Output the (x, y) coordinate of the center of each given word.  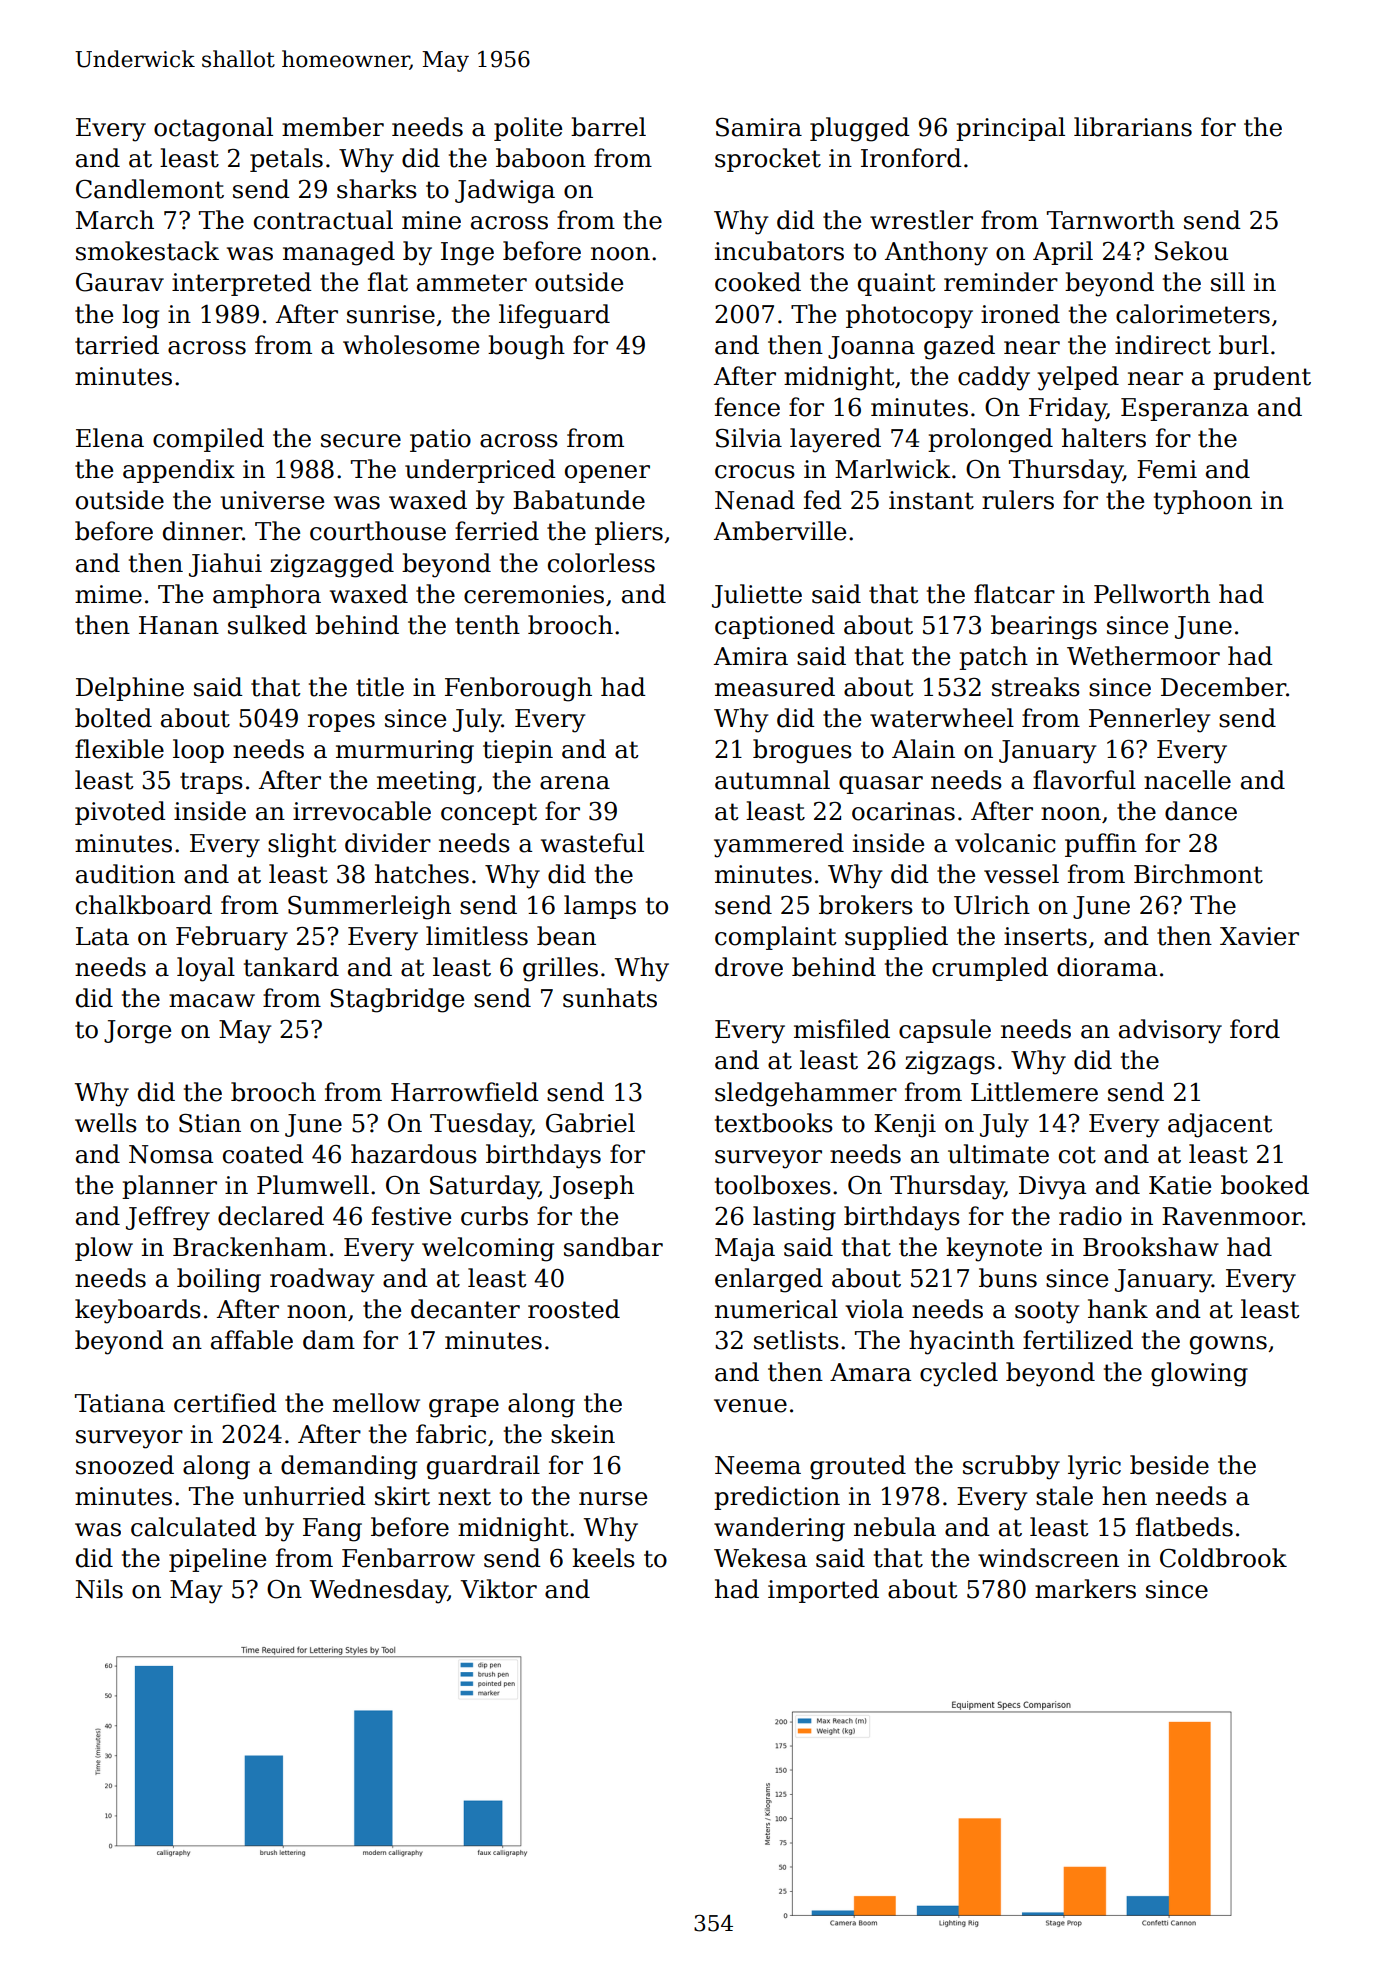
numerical (776, 1309)
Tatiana (120, 1403)
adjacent (1220, 1125)
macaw (212, 1001)
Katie (1180, 1185)
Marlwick (893, 469)
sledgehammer (806, 1094)
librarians (1133, 127)
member (333, 127)
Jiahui (225, 565)
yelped (1078, 378)
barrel (608, 127)
